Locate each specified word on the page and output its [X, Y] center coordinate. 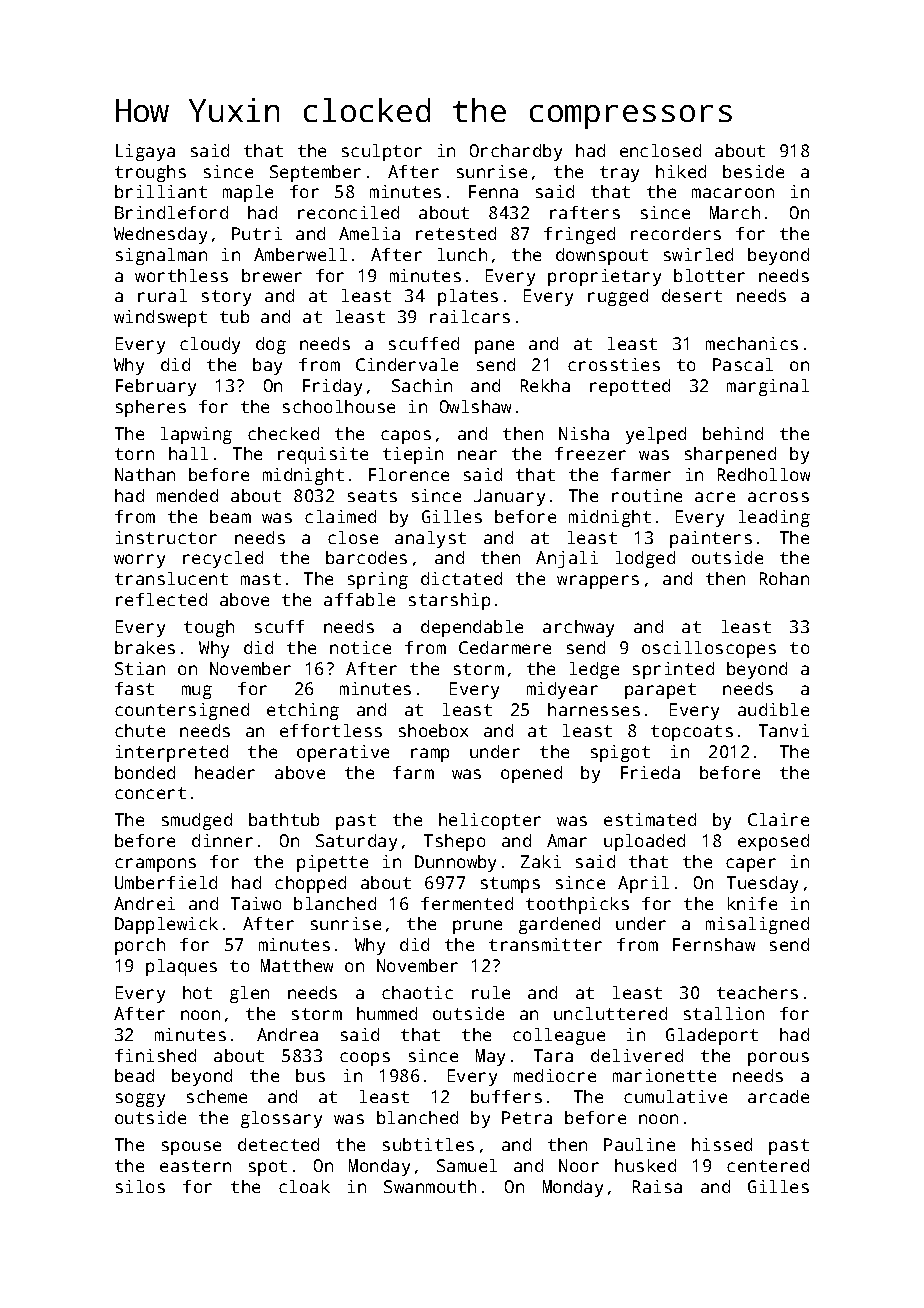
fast [134, 688]
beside [753, 171]
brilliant [161, 191]
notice [360, 647]
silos [140, 1186]
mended [187, 495]
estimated [650, 819]
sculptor [382, 152]
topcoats [692, 733]
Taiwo [256, 903]
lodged [645, 559]
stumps [510, 885]
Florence [409, 474]
